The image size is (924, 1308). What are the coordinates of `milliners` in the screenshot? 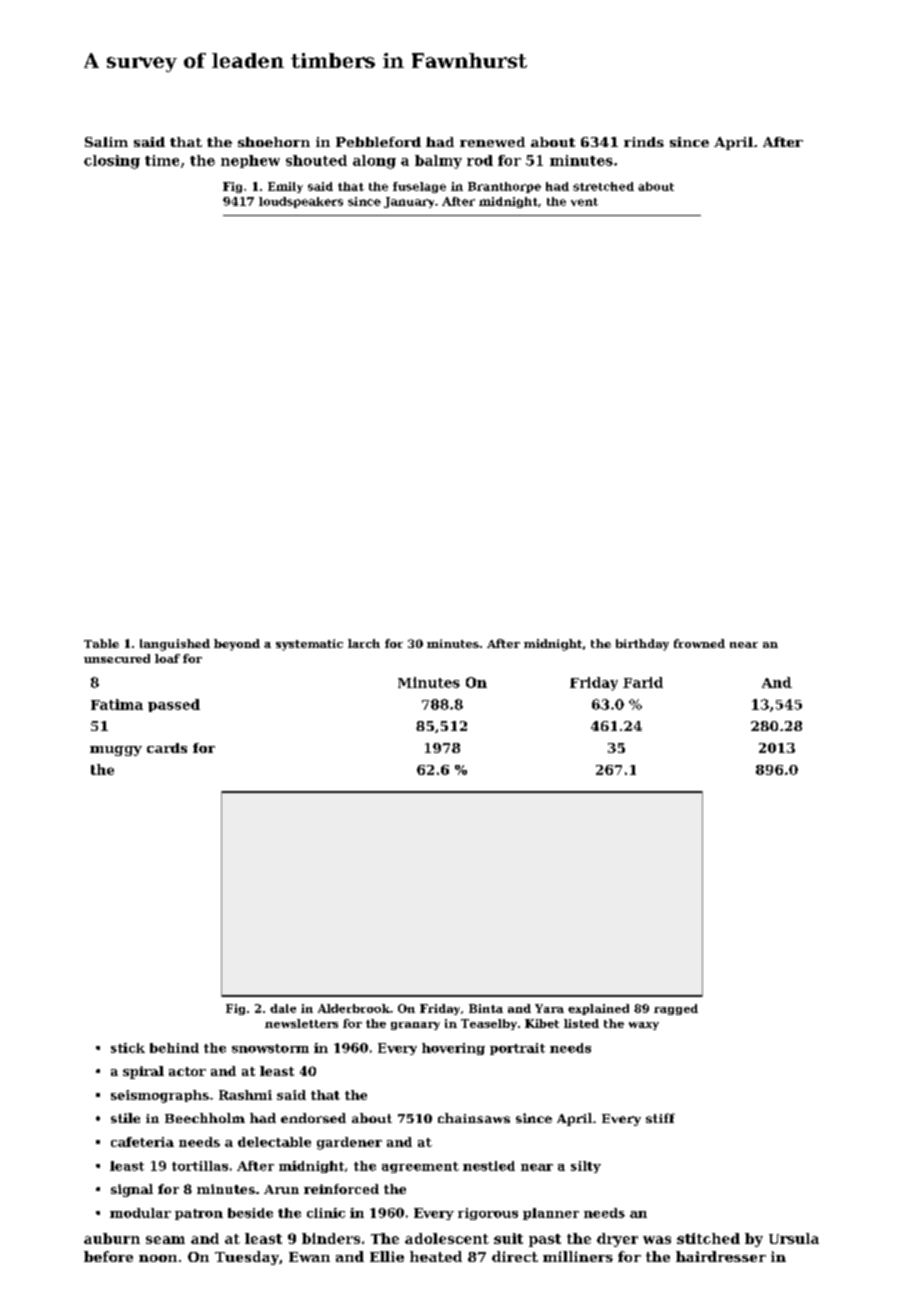 It's located at (578, 1256).
